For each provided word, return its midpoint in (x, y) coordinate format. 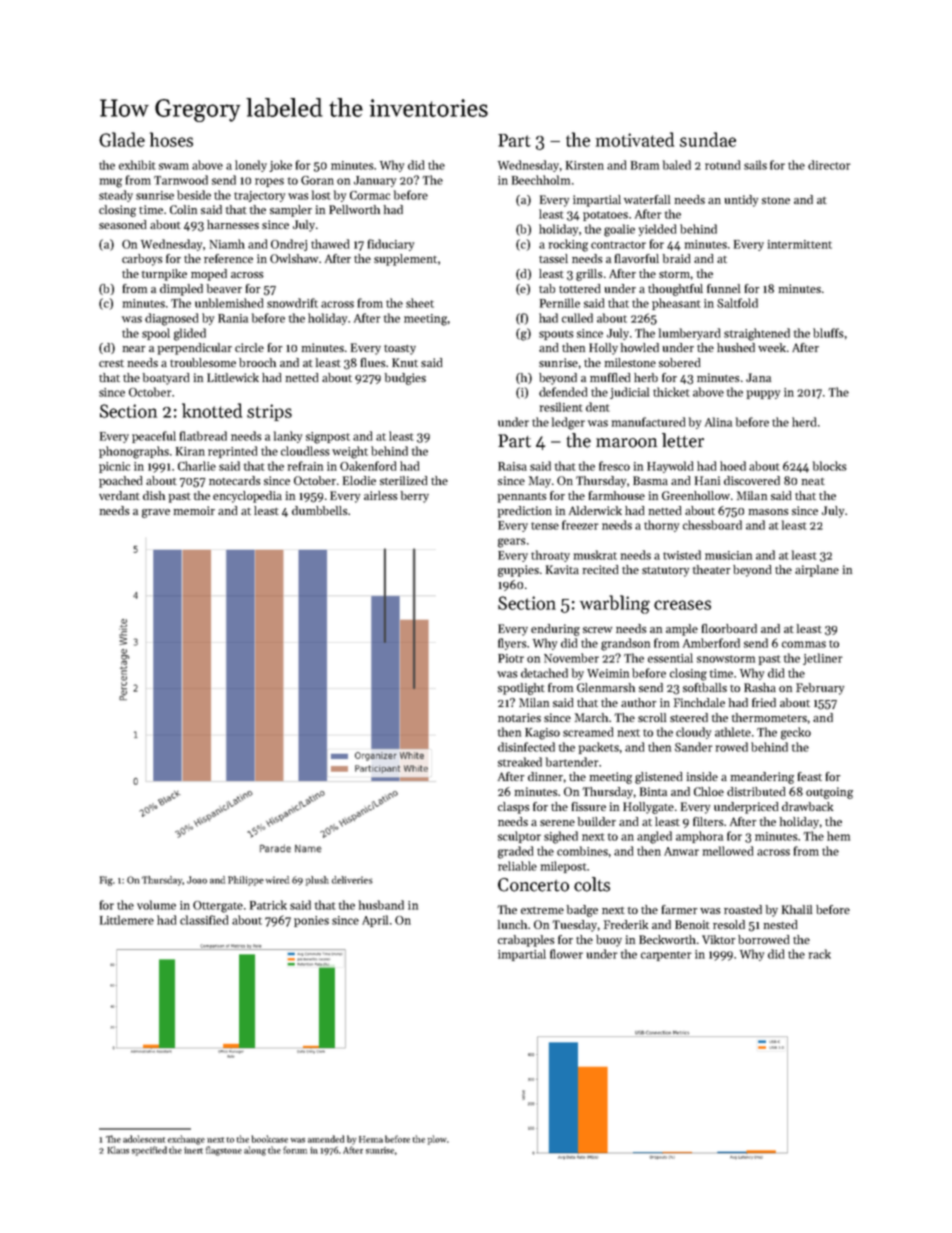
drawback (807, 806)
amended (326, 1139)
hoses (171, 139)
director (829, 165)
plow (437, 1140)
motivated (635, 139)
